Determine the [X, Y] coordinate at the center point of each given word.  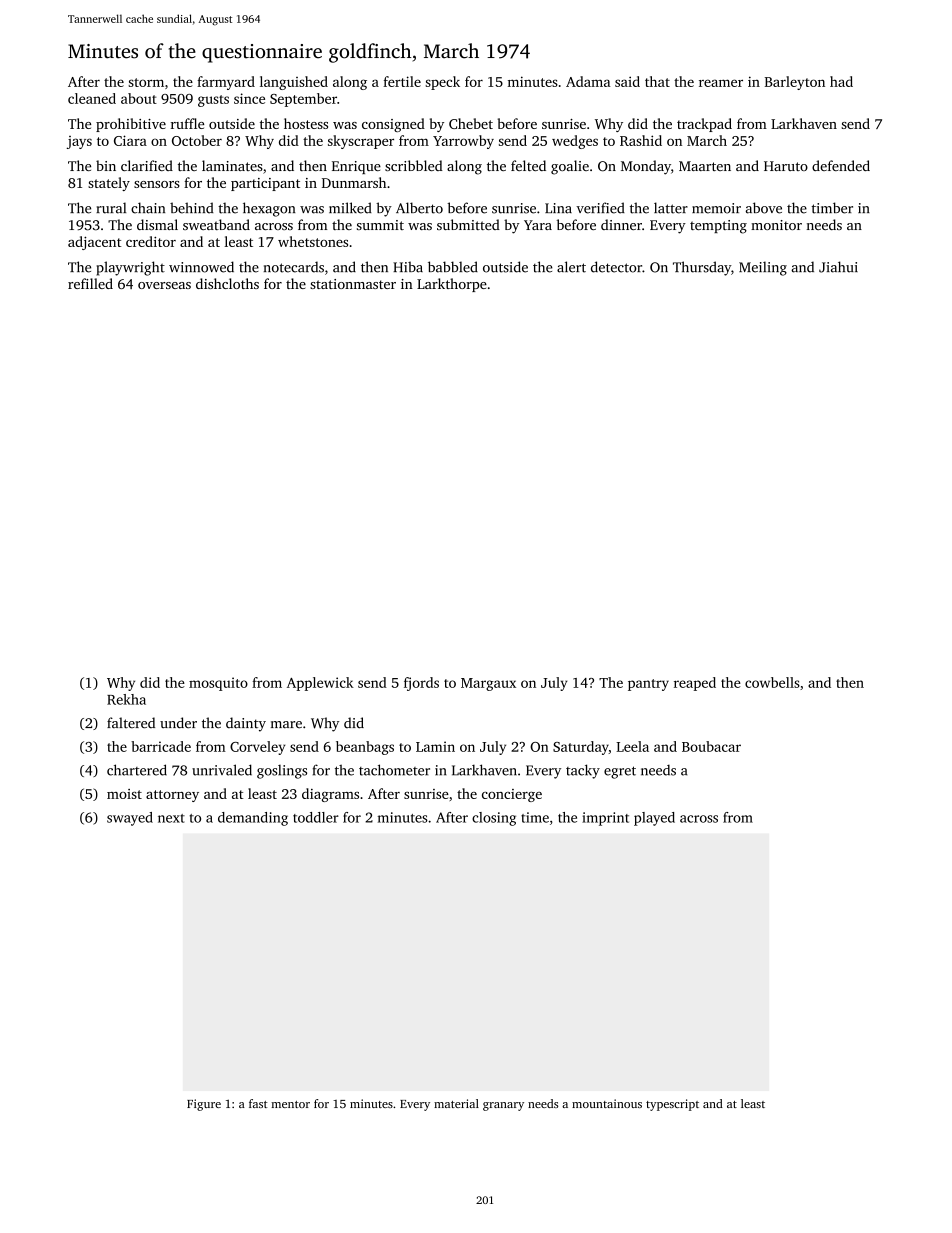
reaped [695, 684]
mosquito [218, 684]
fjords [421, 684]
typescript [672, 1105]
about [139, 98]
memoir [716, 208]
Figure [204, 1105]
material [456, 1103]
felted [528, 165]
